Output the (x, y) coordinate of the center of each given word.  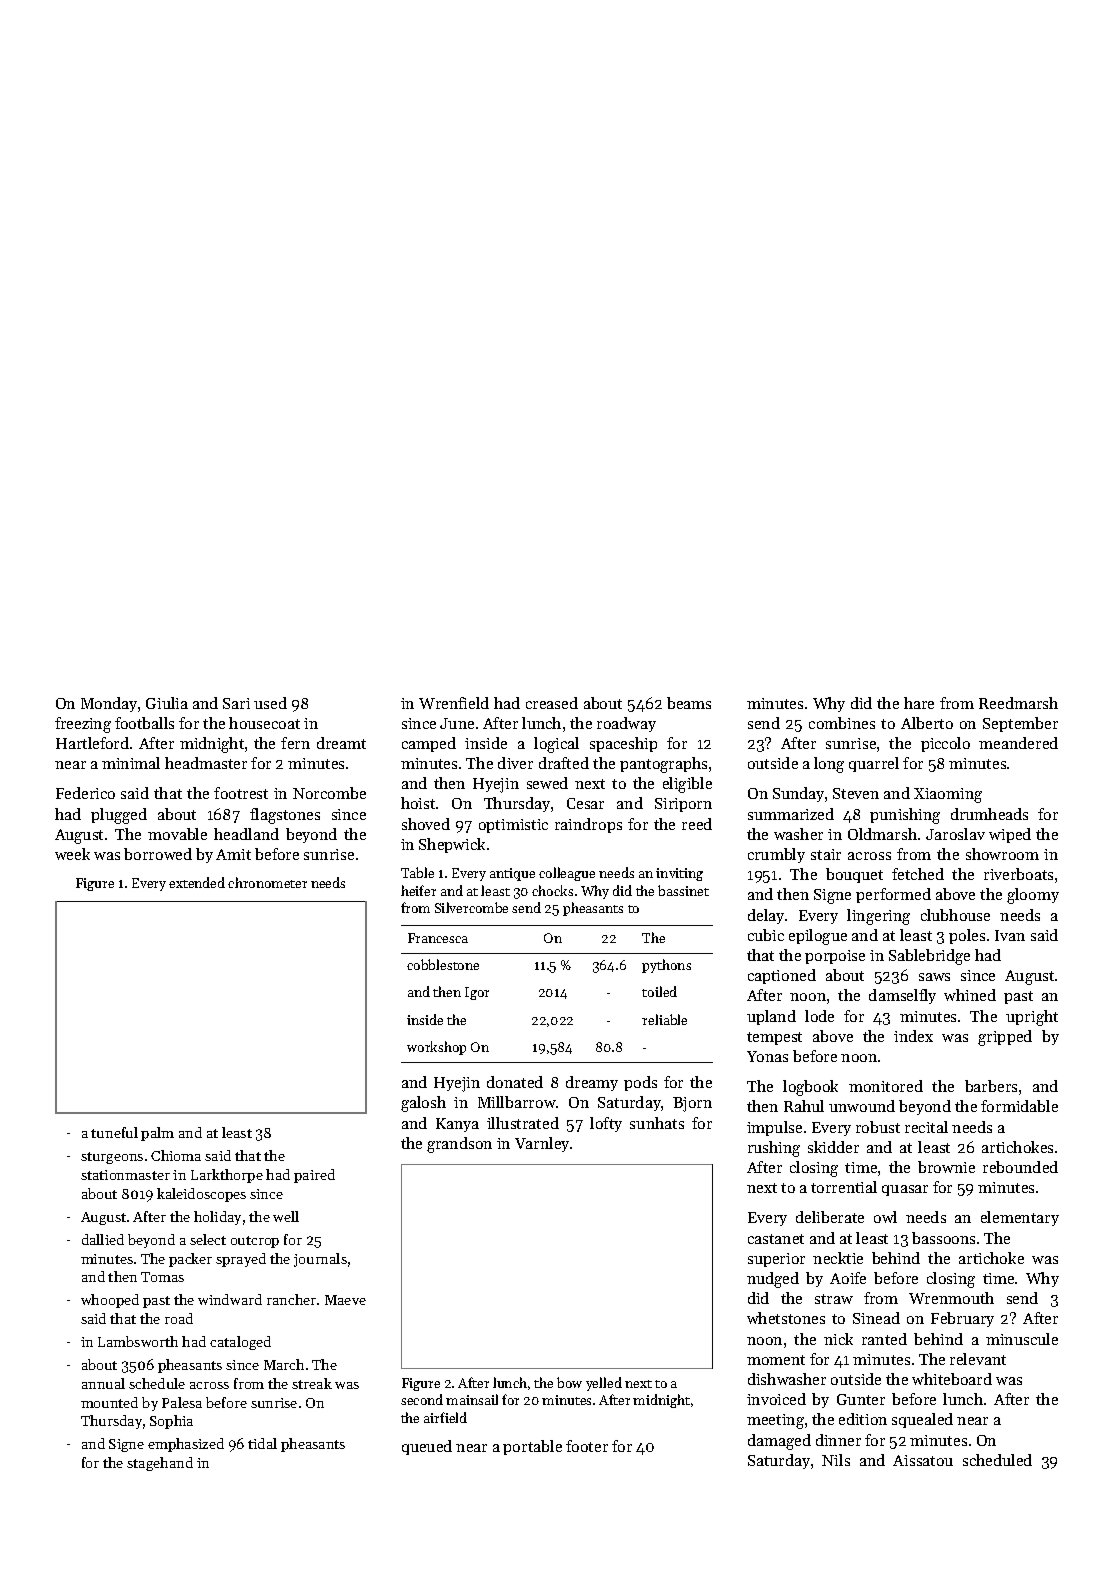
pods (640, 1083)
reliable (664, 1019)
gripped (1005, 1038)
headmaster (206, 763)
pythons (666, 966)
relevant (978, 1359)
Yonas (767, 1056)
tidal (262, 1443)
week (72, 854)
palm (157, 1134)
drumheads (989, 814)
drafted (564, 763)
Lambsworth (138, 1341)
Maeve (345, 1300)
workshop (436, 1048)
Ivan (1010, 935)
